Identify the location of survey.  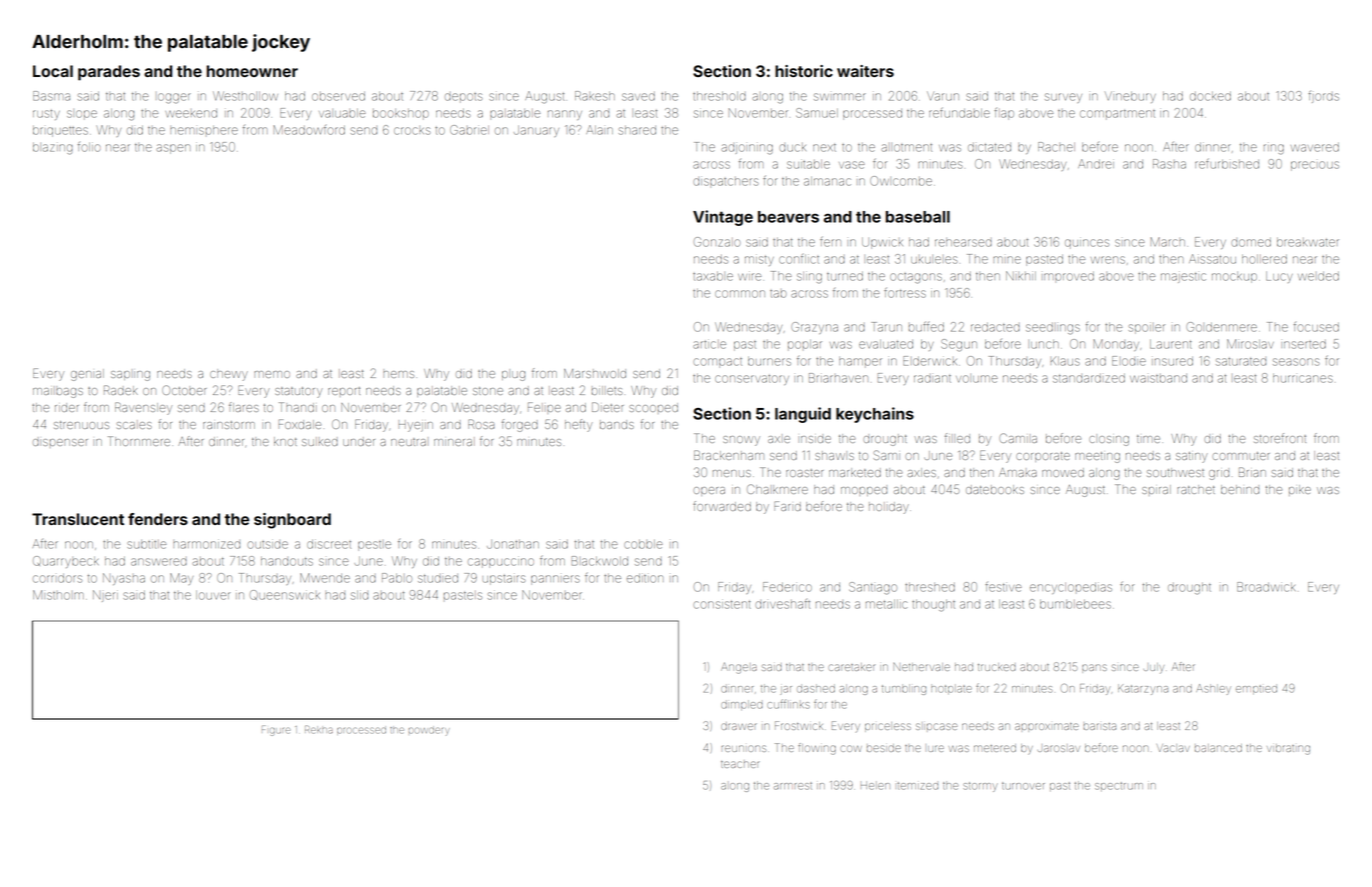
(1063, 98).
